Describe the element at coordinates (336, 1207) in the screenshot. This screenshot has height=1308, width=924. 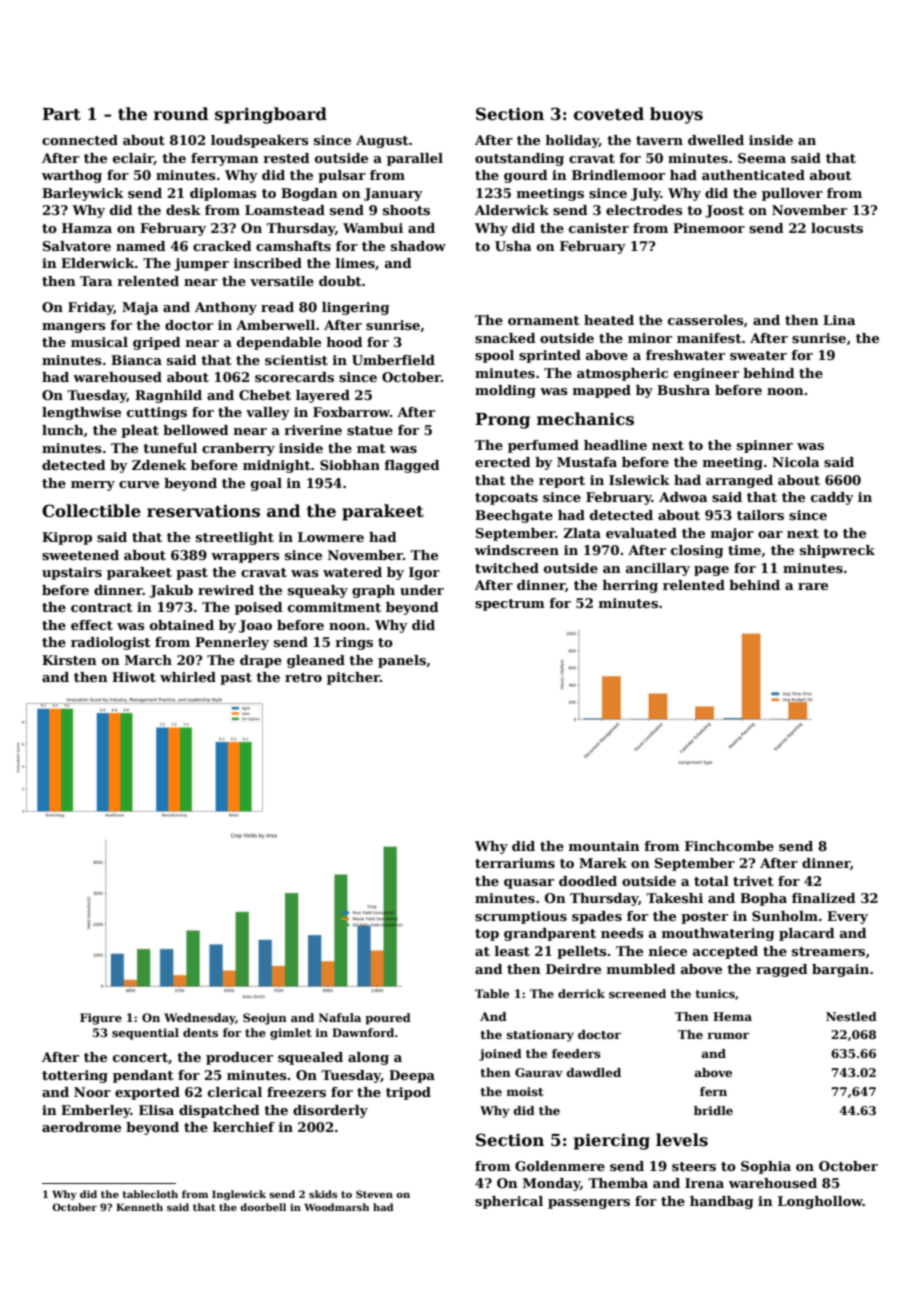
I see `Woodmarsh` at that location.
